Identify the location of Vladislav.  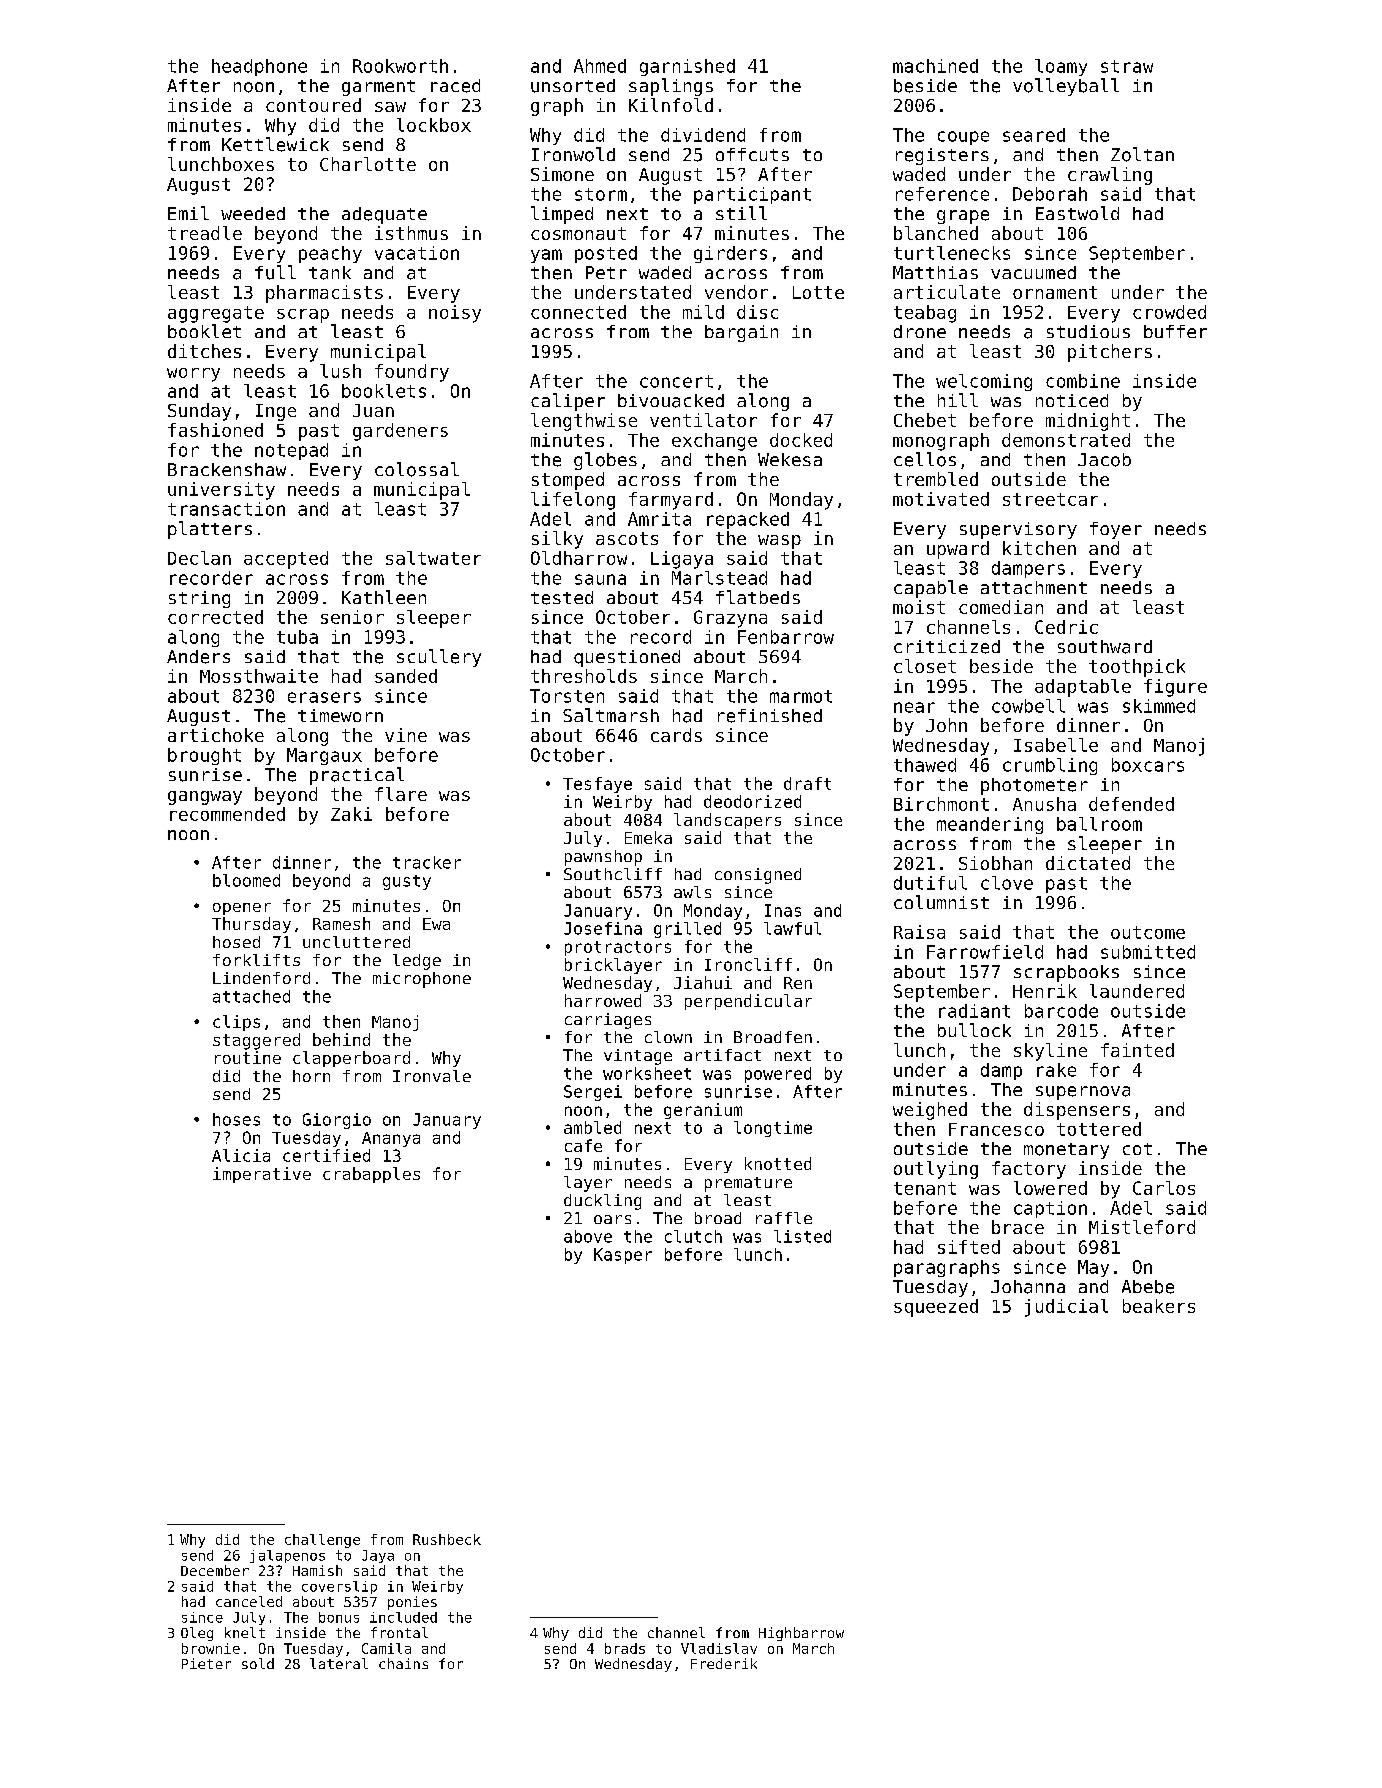
(719, 1648).
